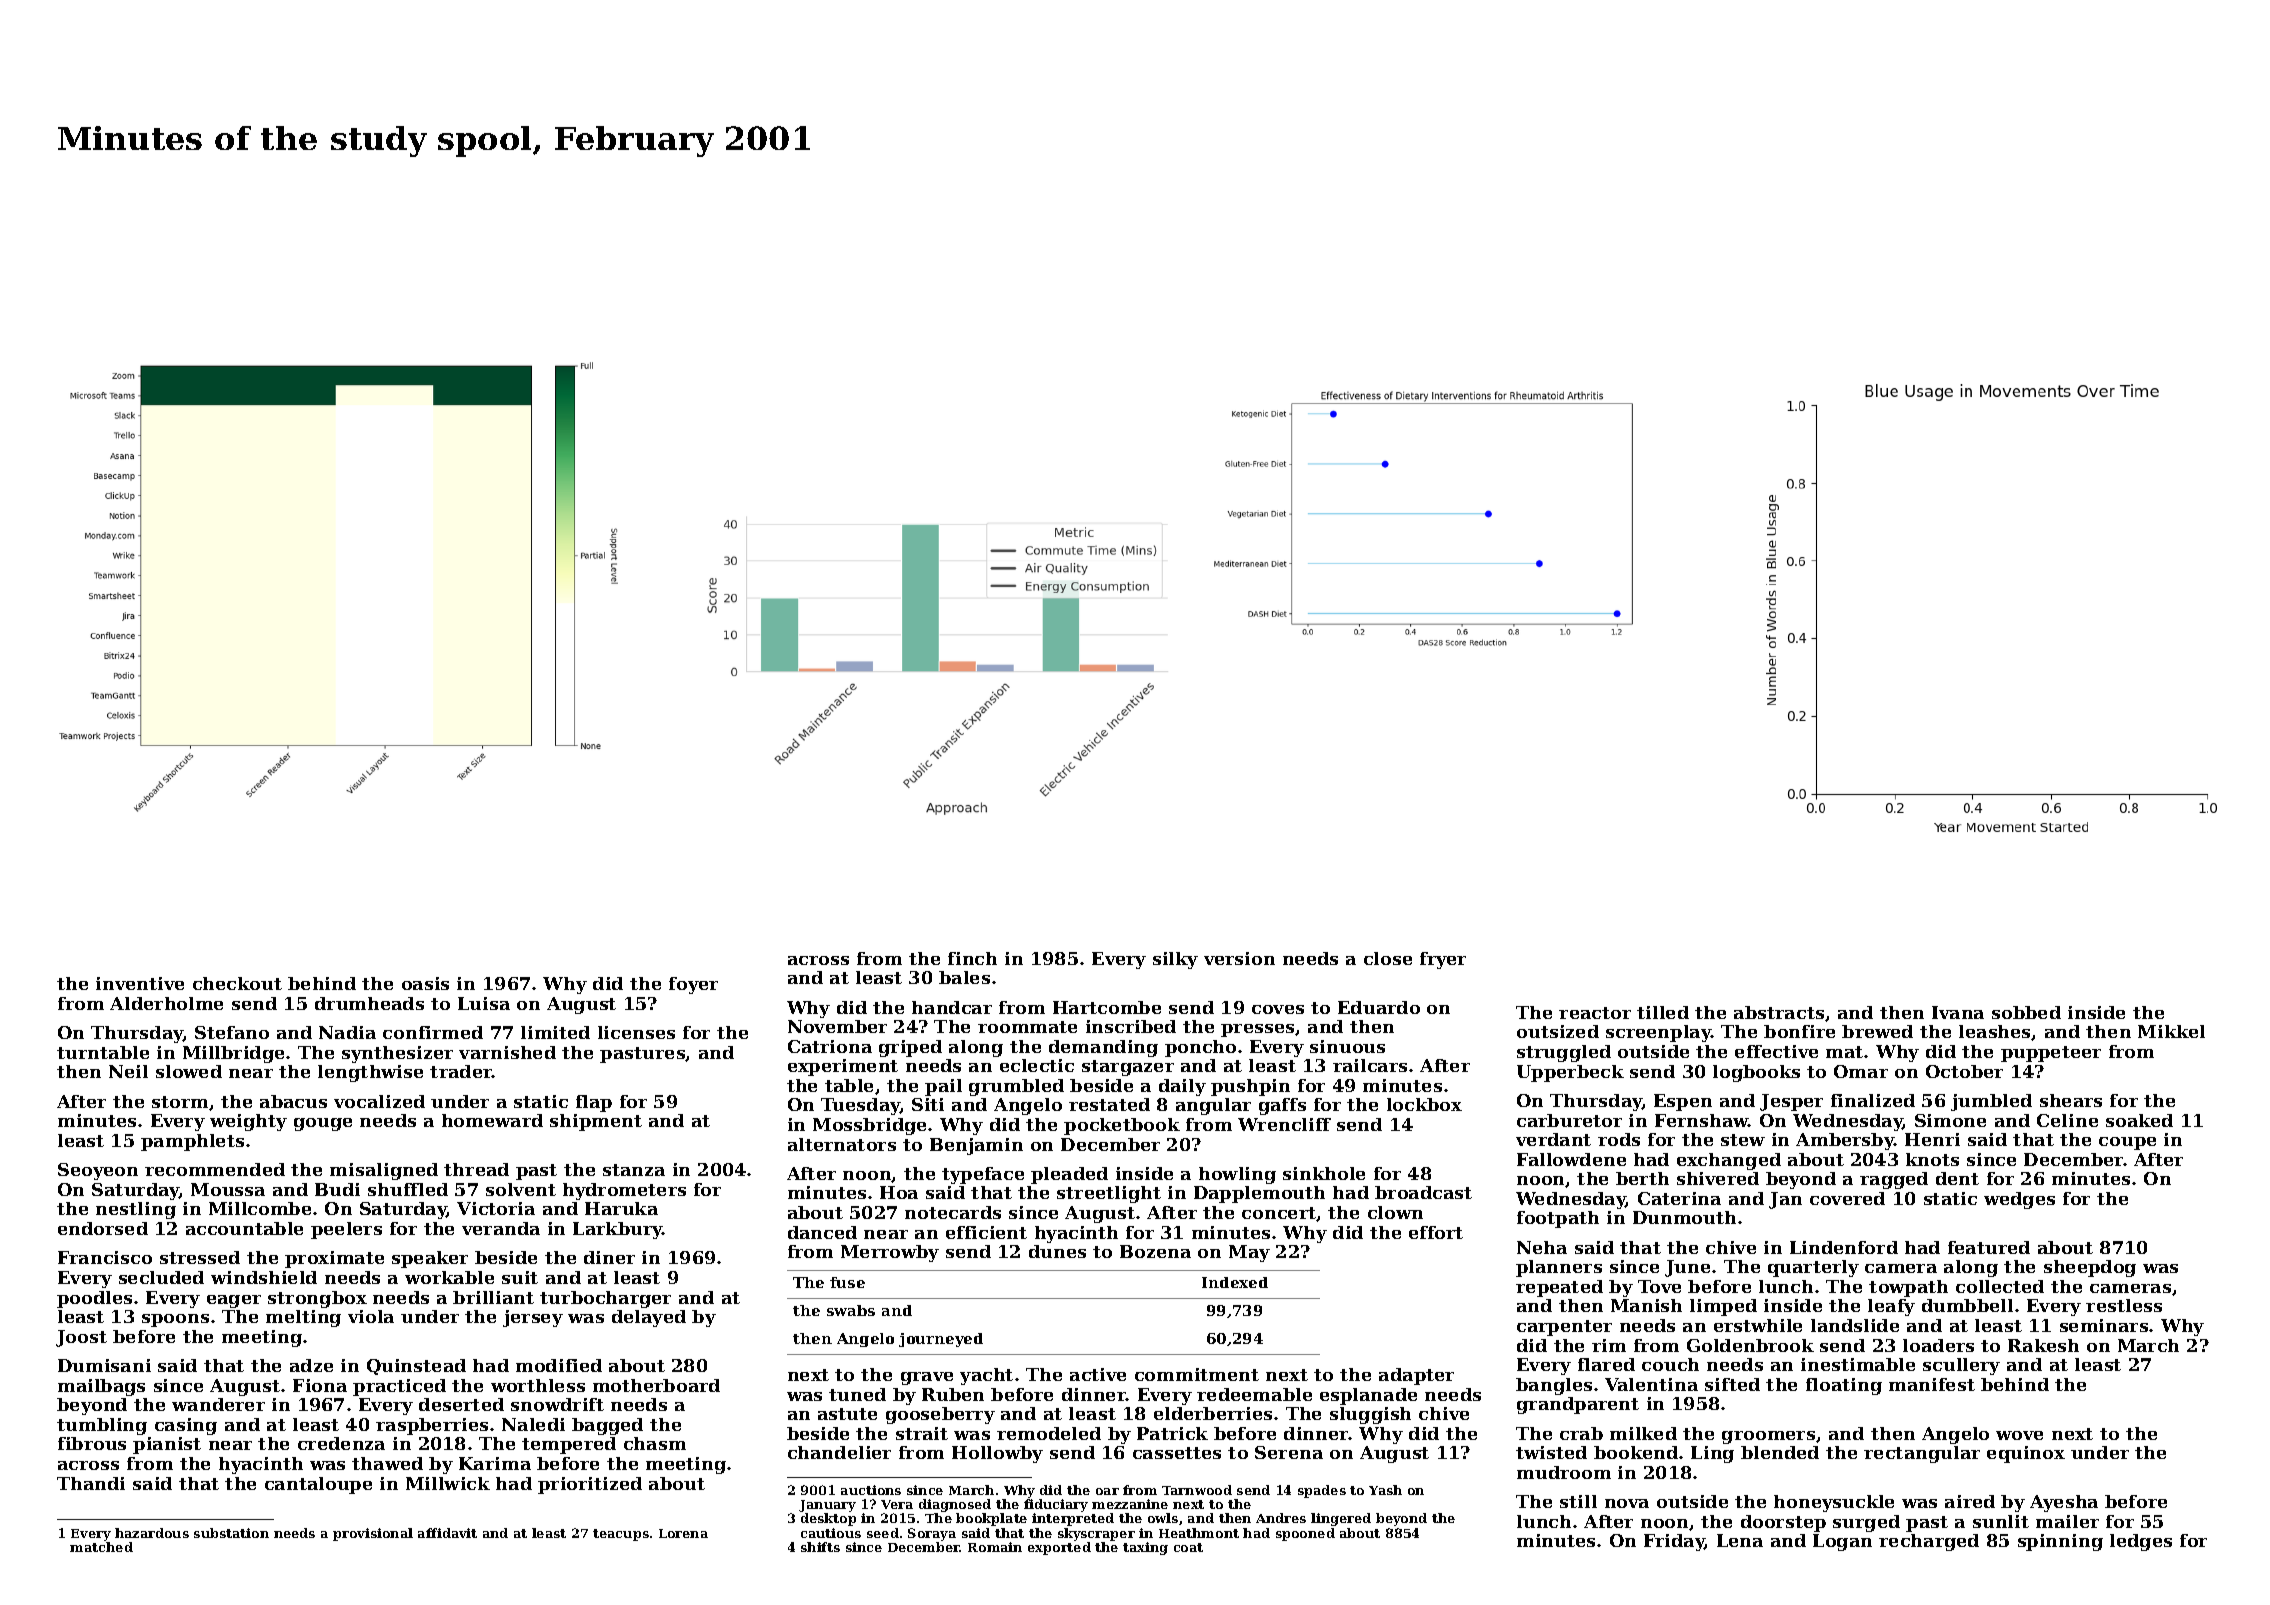  What do you see at coordinates (839, 1452) in the image?
I see `chandelier` at bounding box center [839, 1452].
